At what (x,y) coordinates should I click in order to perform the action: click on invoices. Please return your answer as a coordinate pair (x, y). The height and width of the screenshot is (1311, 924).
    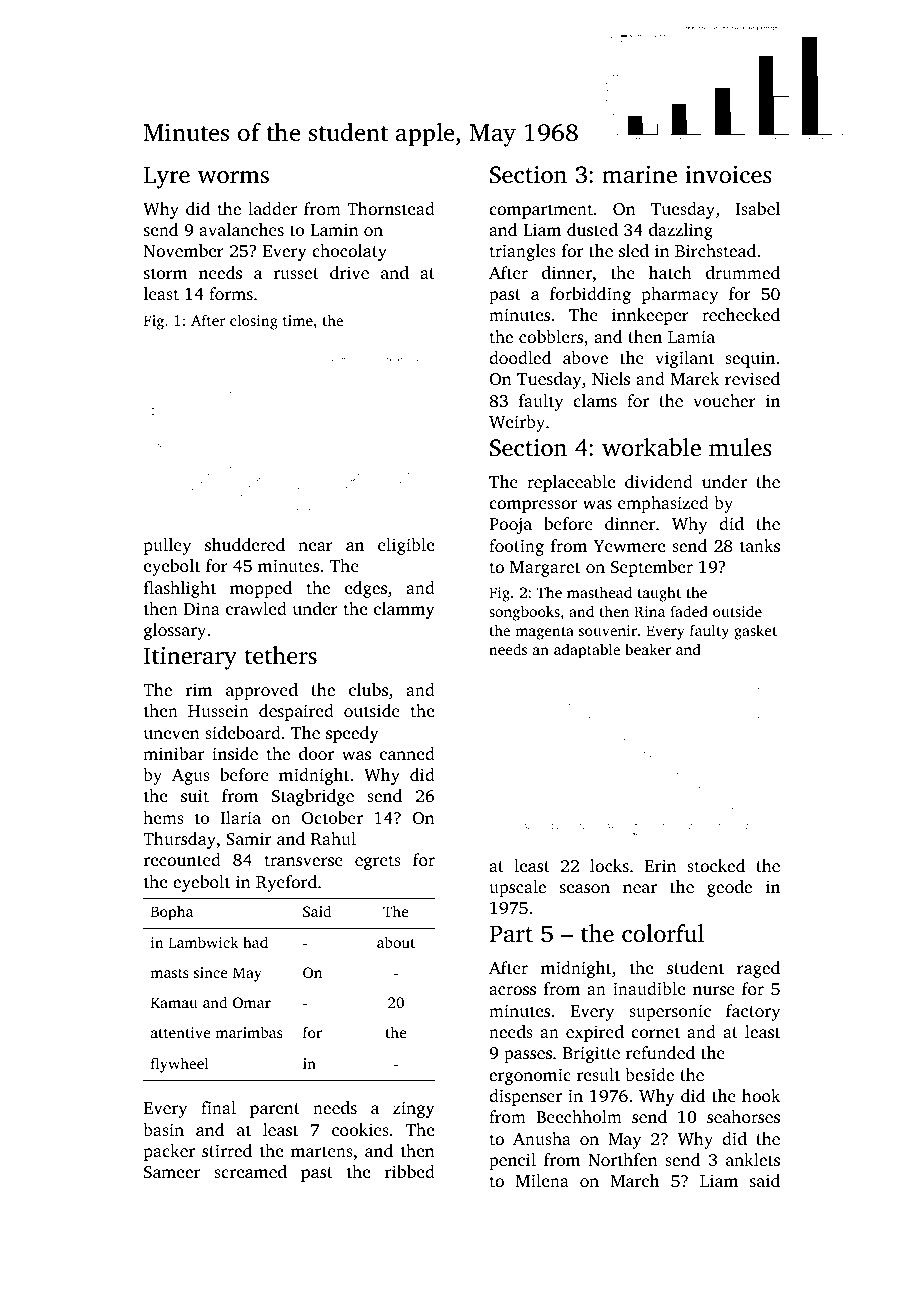
    Looking at the image, I should click on (728, 175).
